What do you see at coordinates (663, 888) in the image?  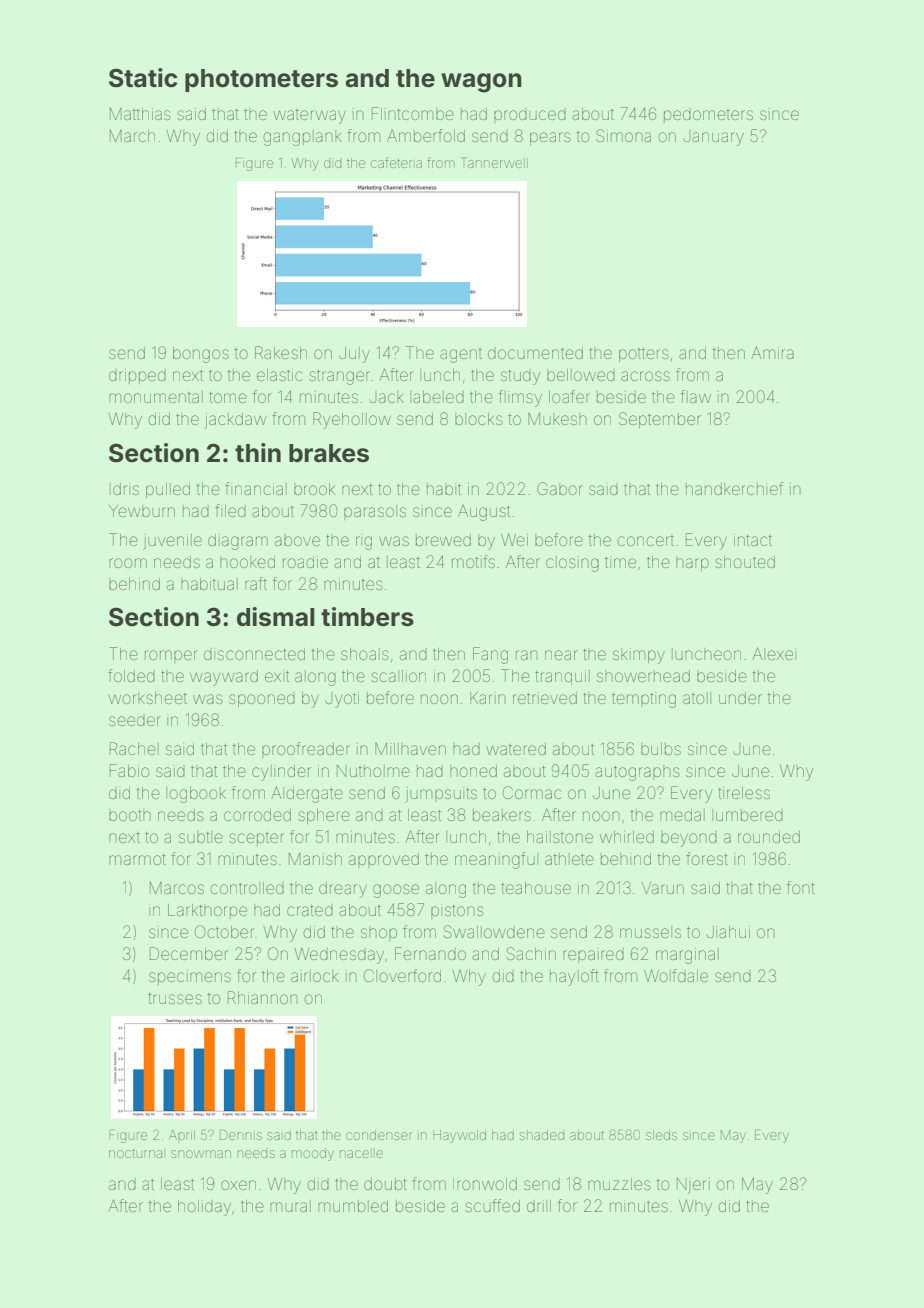 I see `Varun` at bounding box center [663, 888].
